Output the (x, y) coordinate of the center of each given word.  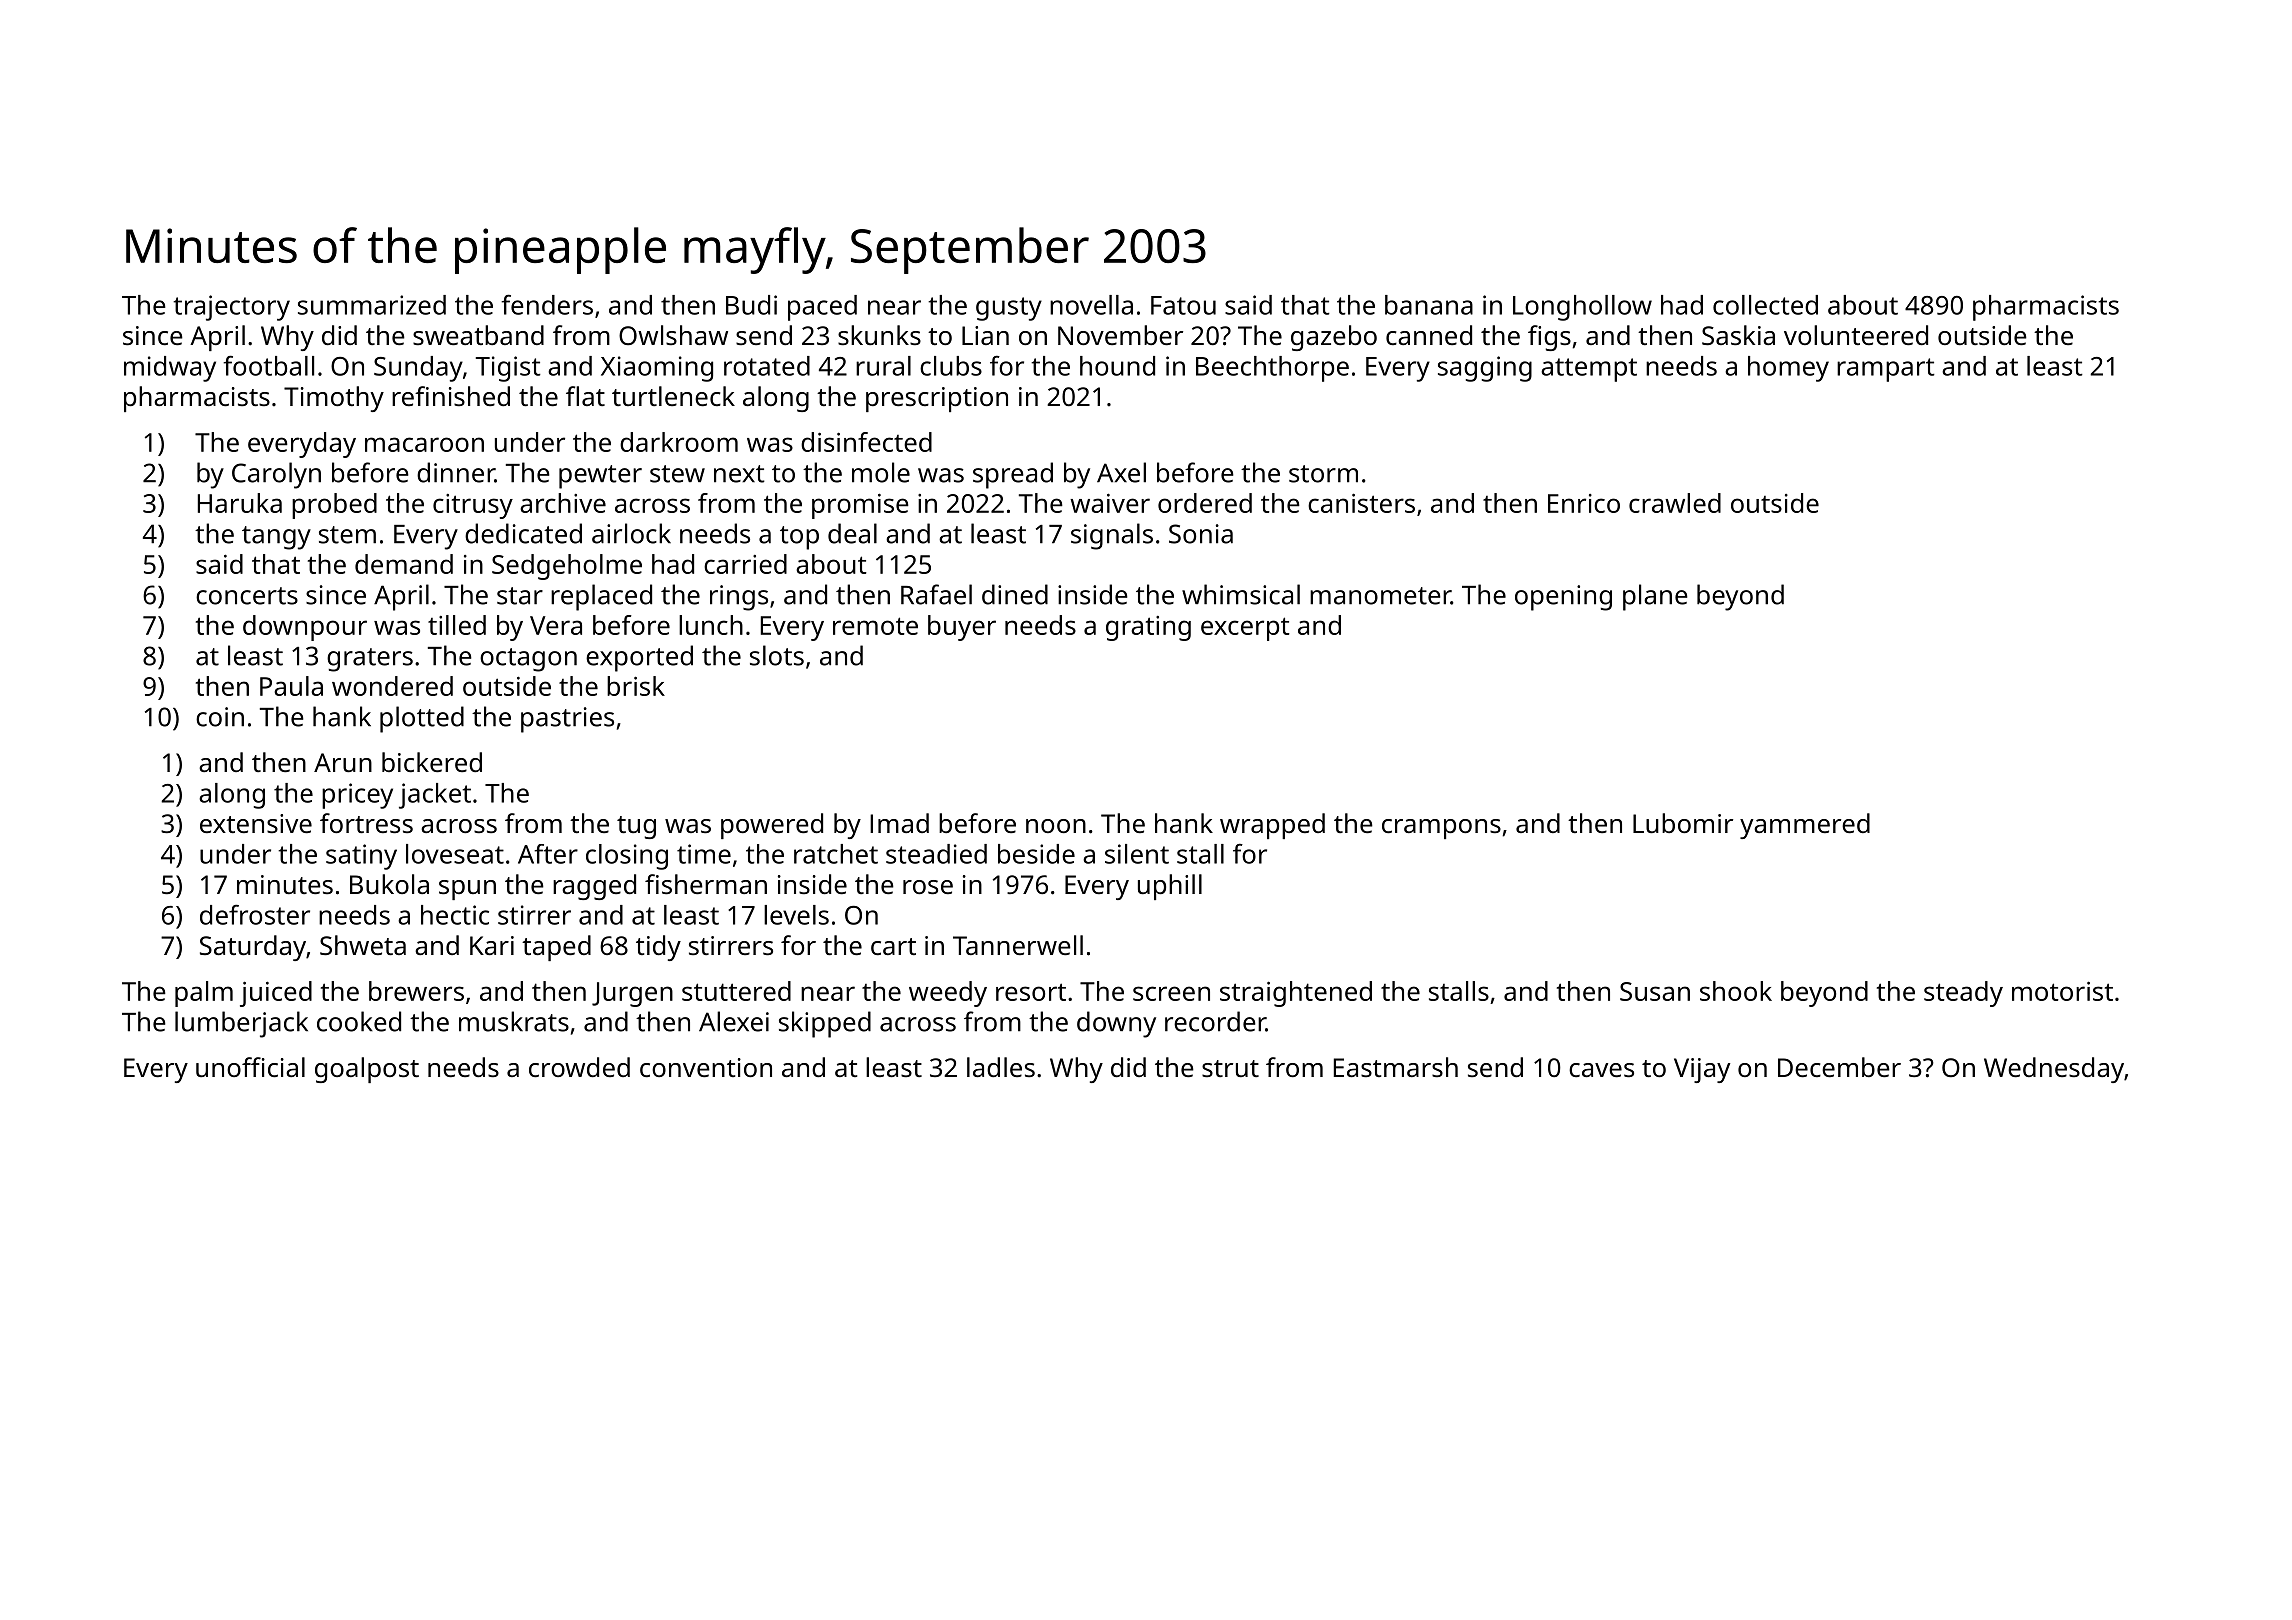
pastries (567, 720)
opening (1563, 598)
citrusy (473, 506)
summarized (372, 305)
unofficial (250, 1067)
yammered (1805, 826)
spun (467, 890)
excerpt (1245, 629)
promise (860, 506)
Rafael (936, 594)
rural (883, 366)
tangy (276, 538)
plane (1655, 597)
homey (1788, 369)
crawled (1675, 503)
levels (796, 915)
